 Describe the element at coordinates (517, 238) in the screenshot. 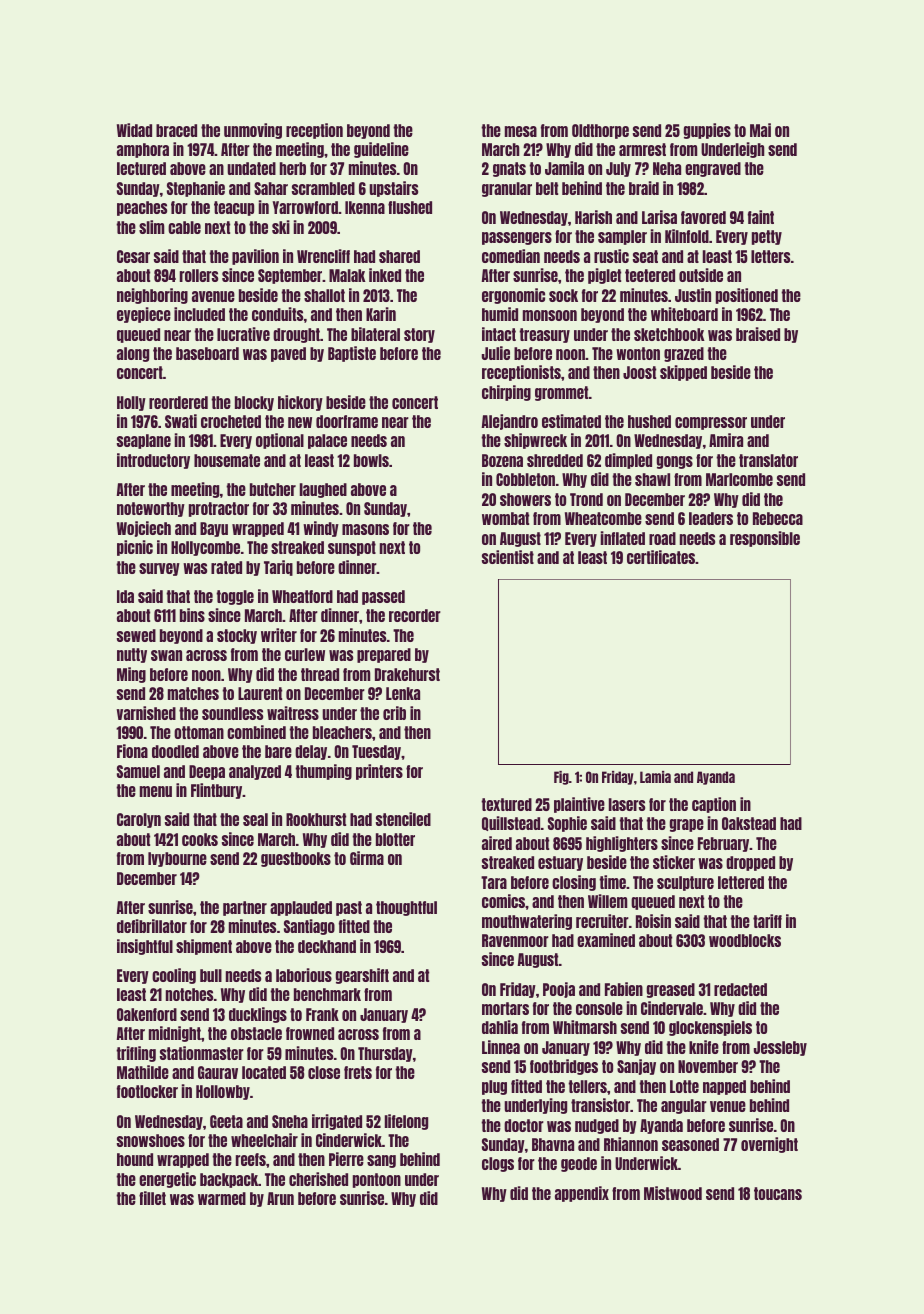

I see `passengers` at that location.
